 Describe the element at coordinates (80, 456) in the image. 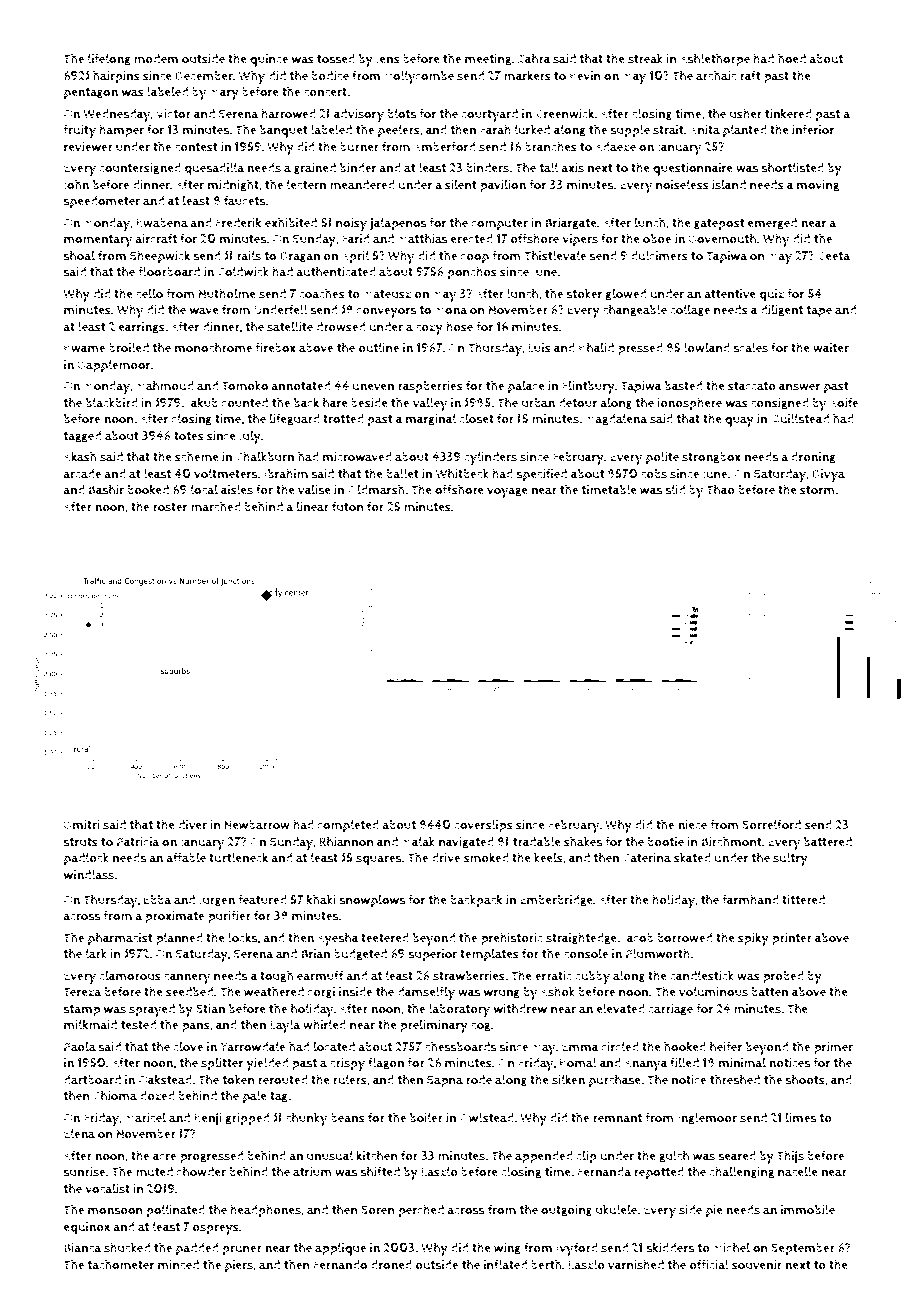

I see `Akash` at that location.
